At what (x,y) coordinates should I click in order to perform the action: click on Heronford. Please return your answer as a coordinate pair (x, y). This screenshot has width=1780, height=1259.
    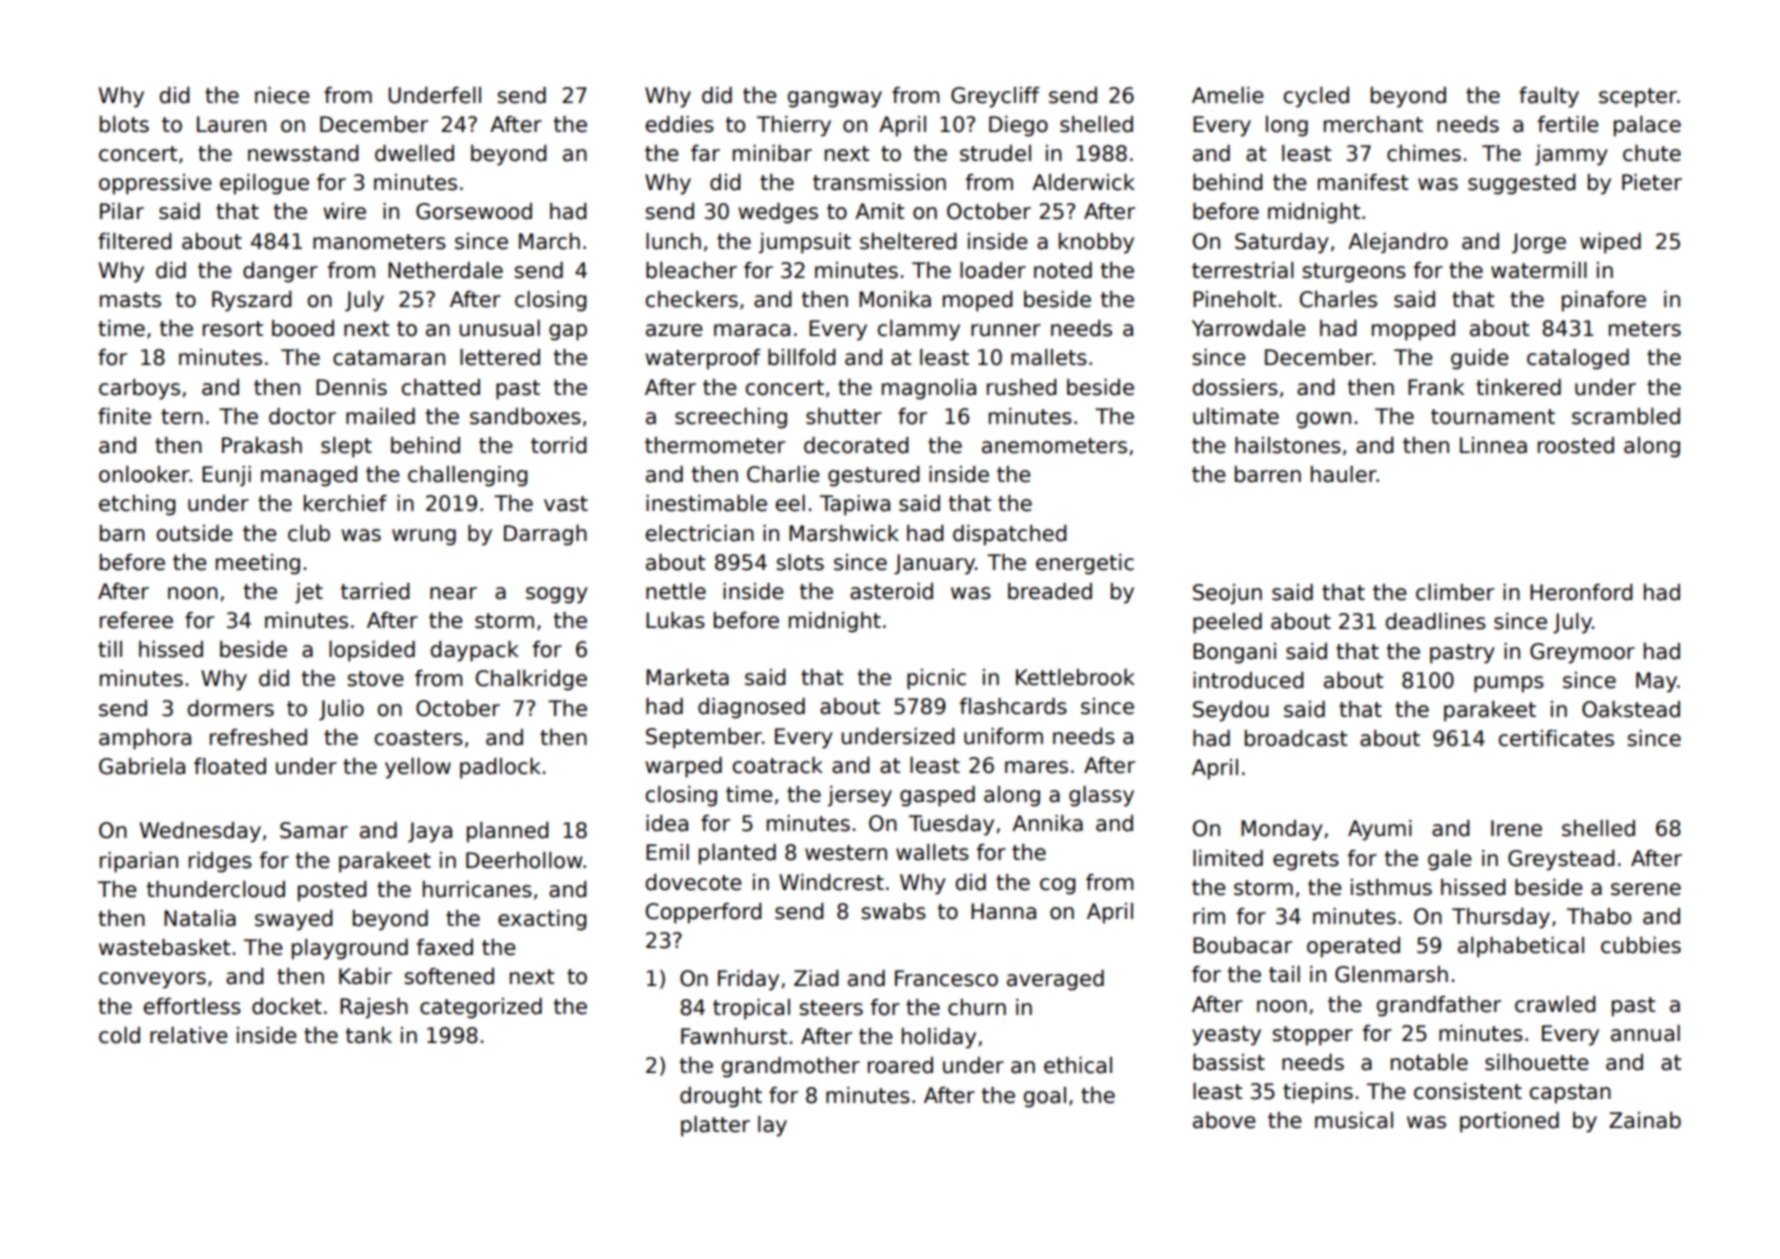
    Looking at the image, I should click on (1581, 592).
